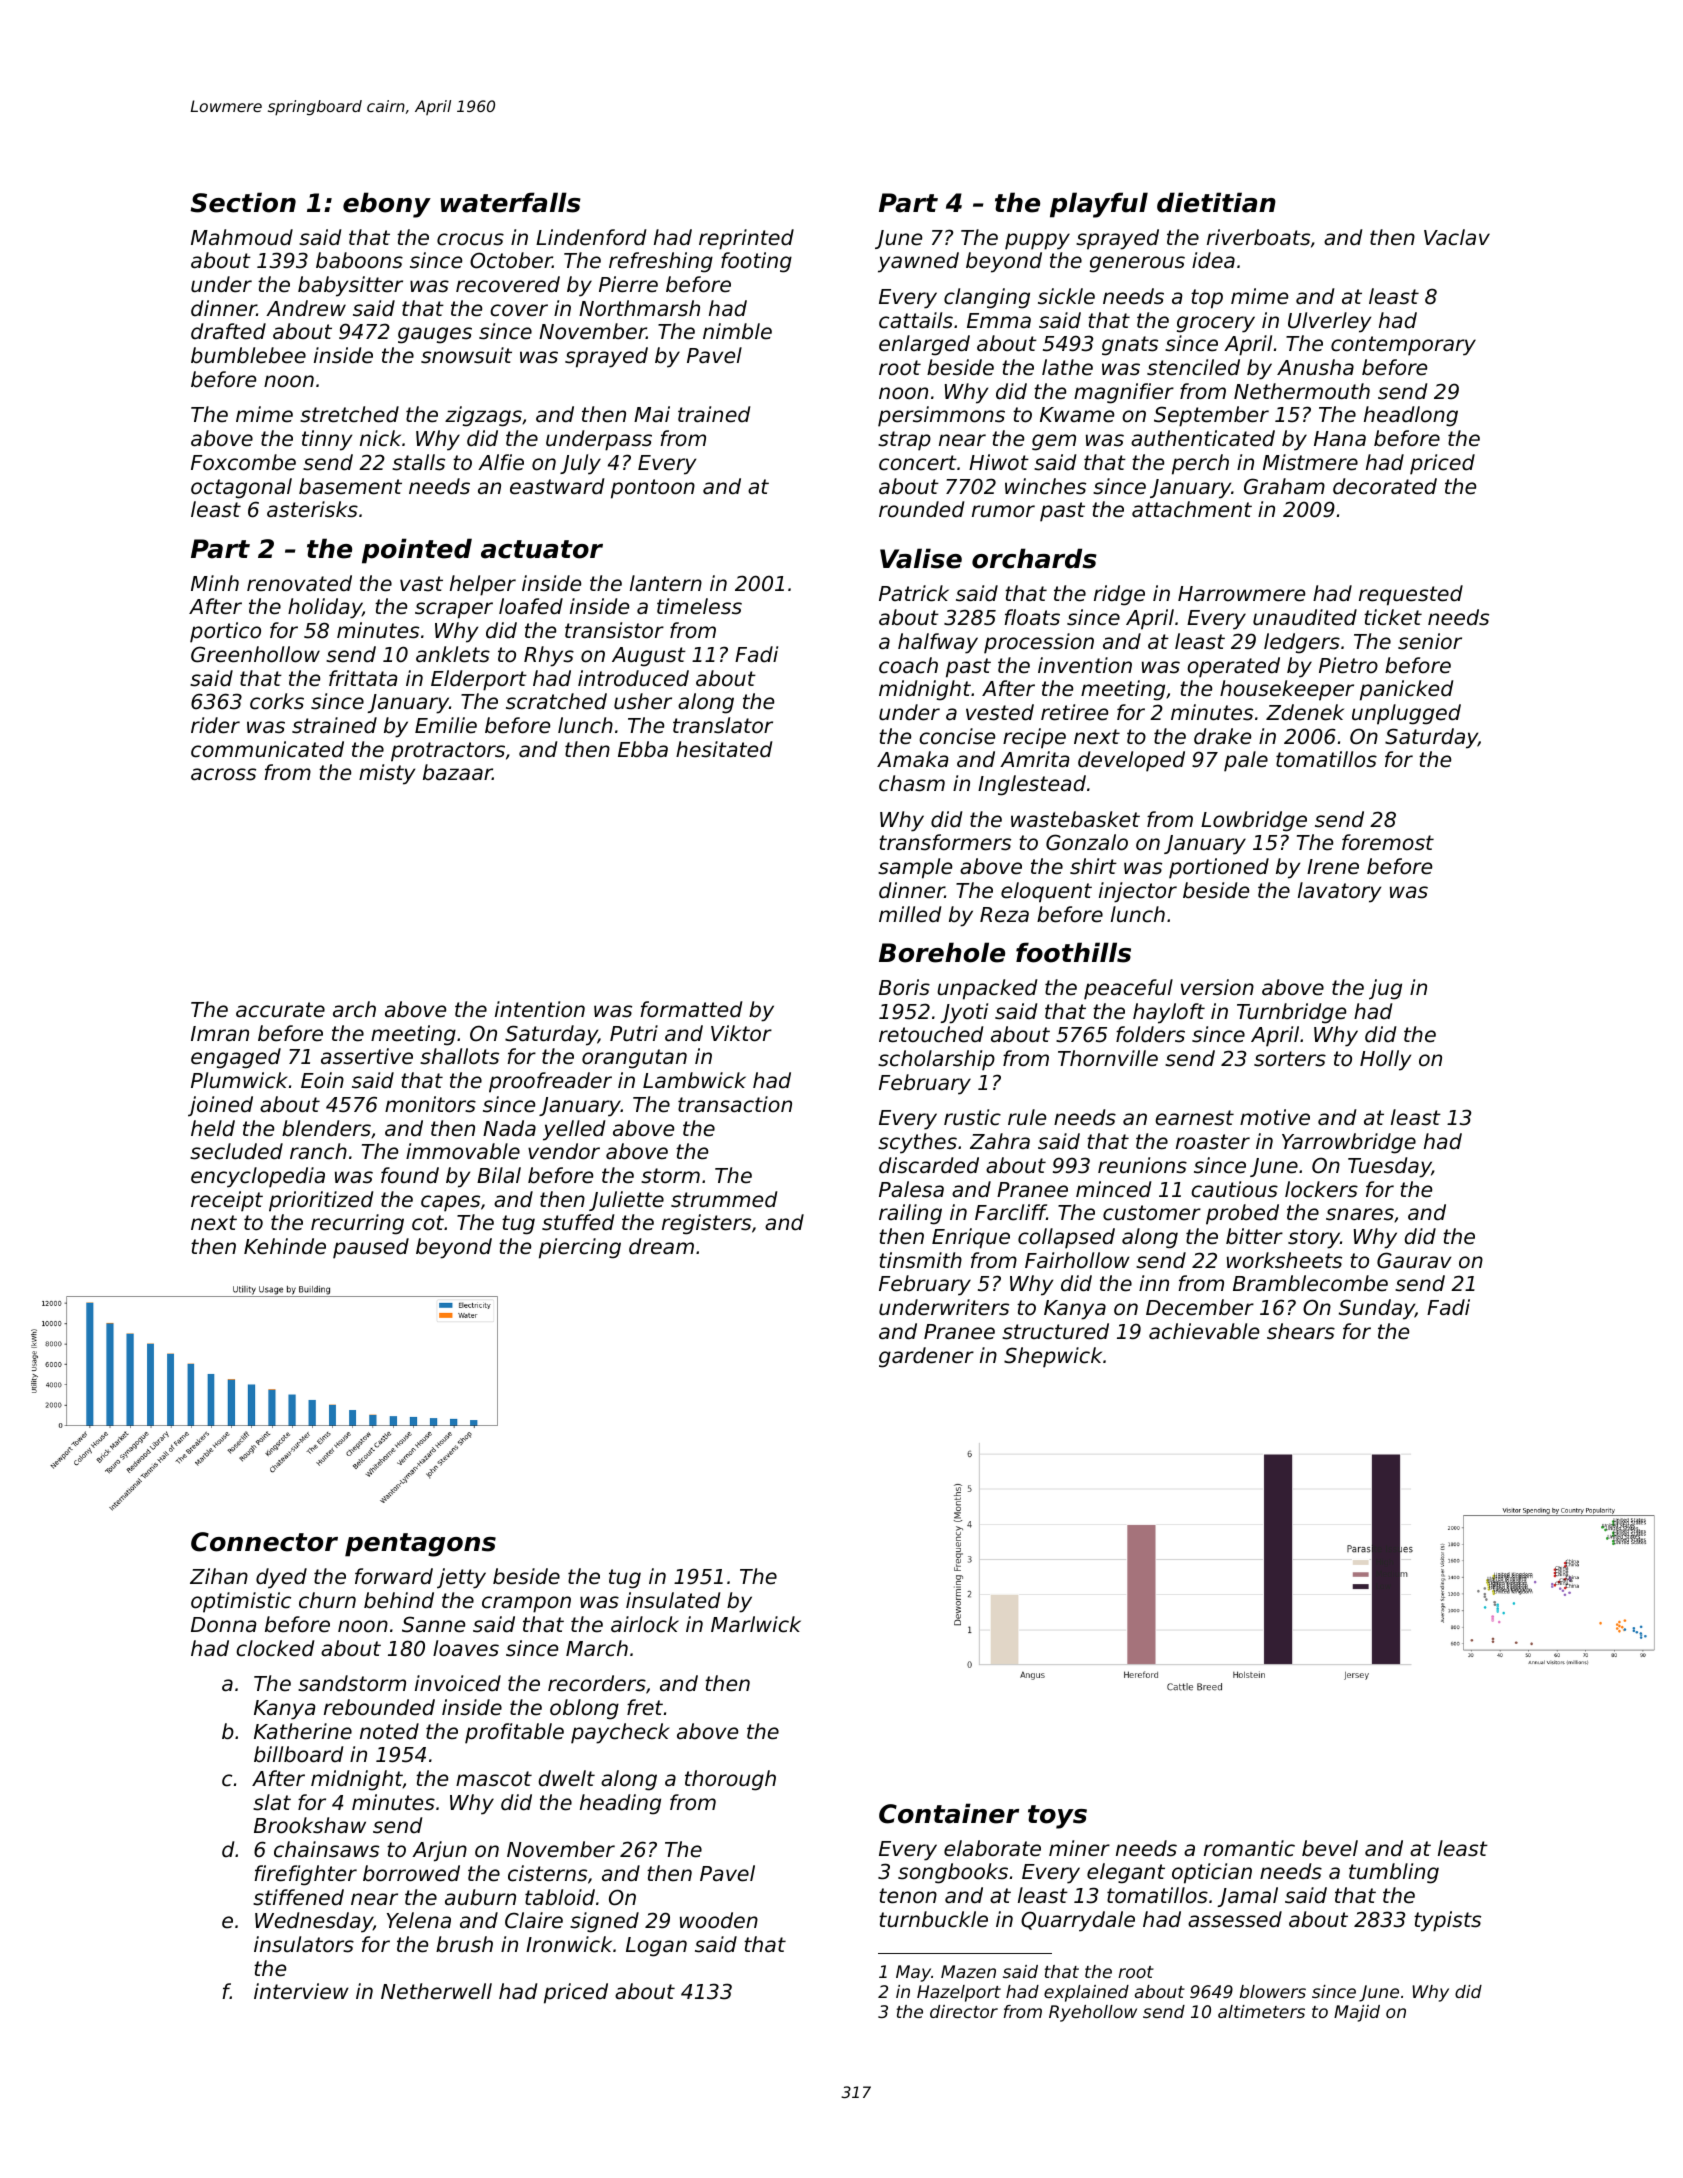  What do you see at coordinates (926, 1357) in the image?
I see `gardener` at bounding box center [926, 1357].
